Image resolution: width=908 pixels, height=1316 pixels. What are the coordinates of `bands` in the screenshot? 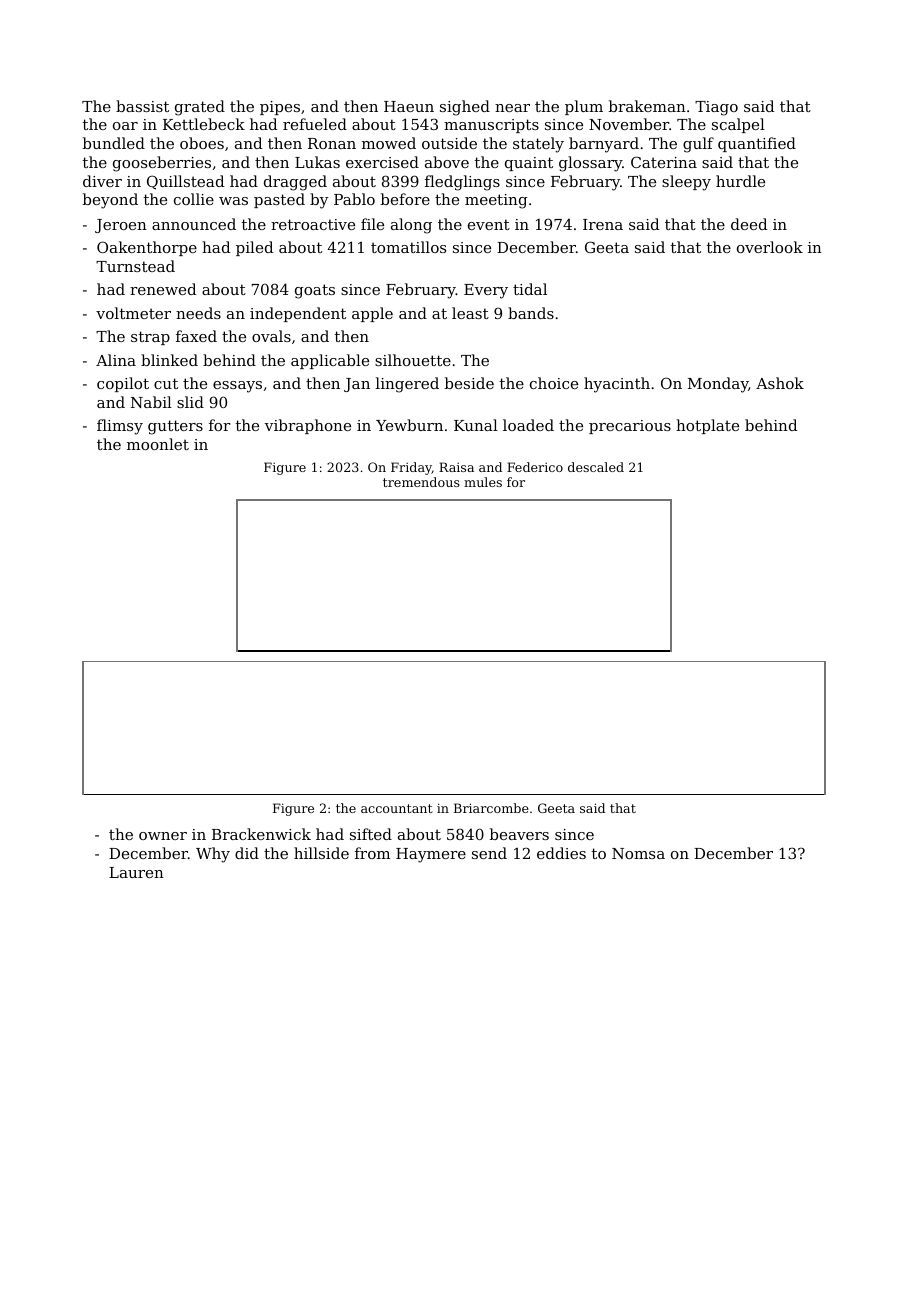 It's located at (531, 313).
